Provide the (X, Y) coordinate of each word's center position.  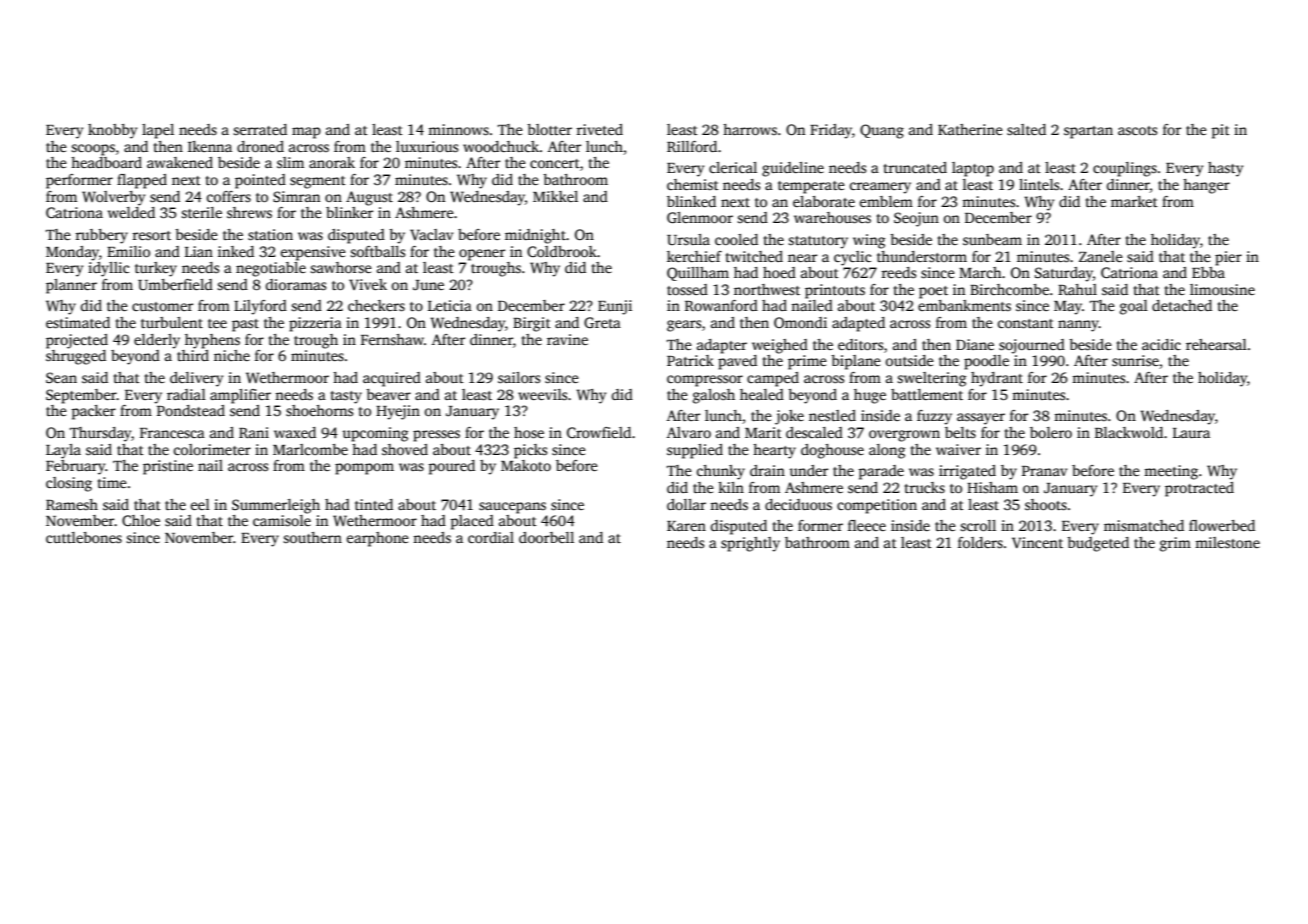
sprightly (750, 544)
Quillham (698, 274)
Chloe (141, 520)
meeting (1171, 472)
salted (1026, 129)
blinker (349, 212)
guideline (793, 169)
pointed (260, 181)
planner (71, 286)
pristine (168, 467)
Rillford (692, 146)
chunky (721, 472)
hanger (1206, 186)
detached (1182, 305)
